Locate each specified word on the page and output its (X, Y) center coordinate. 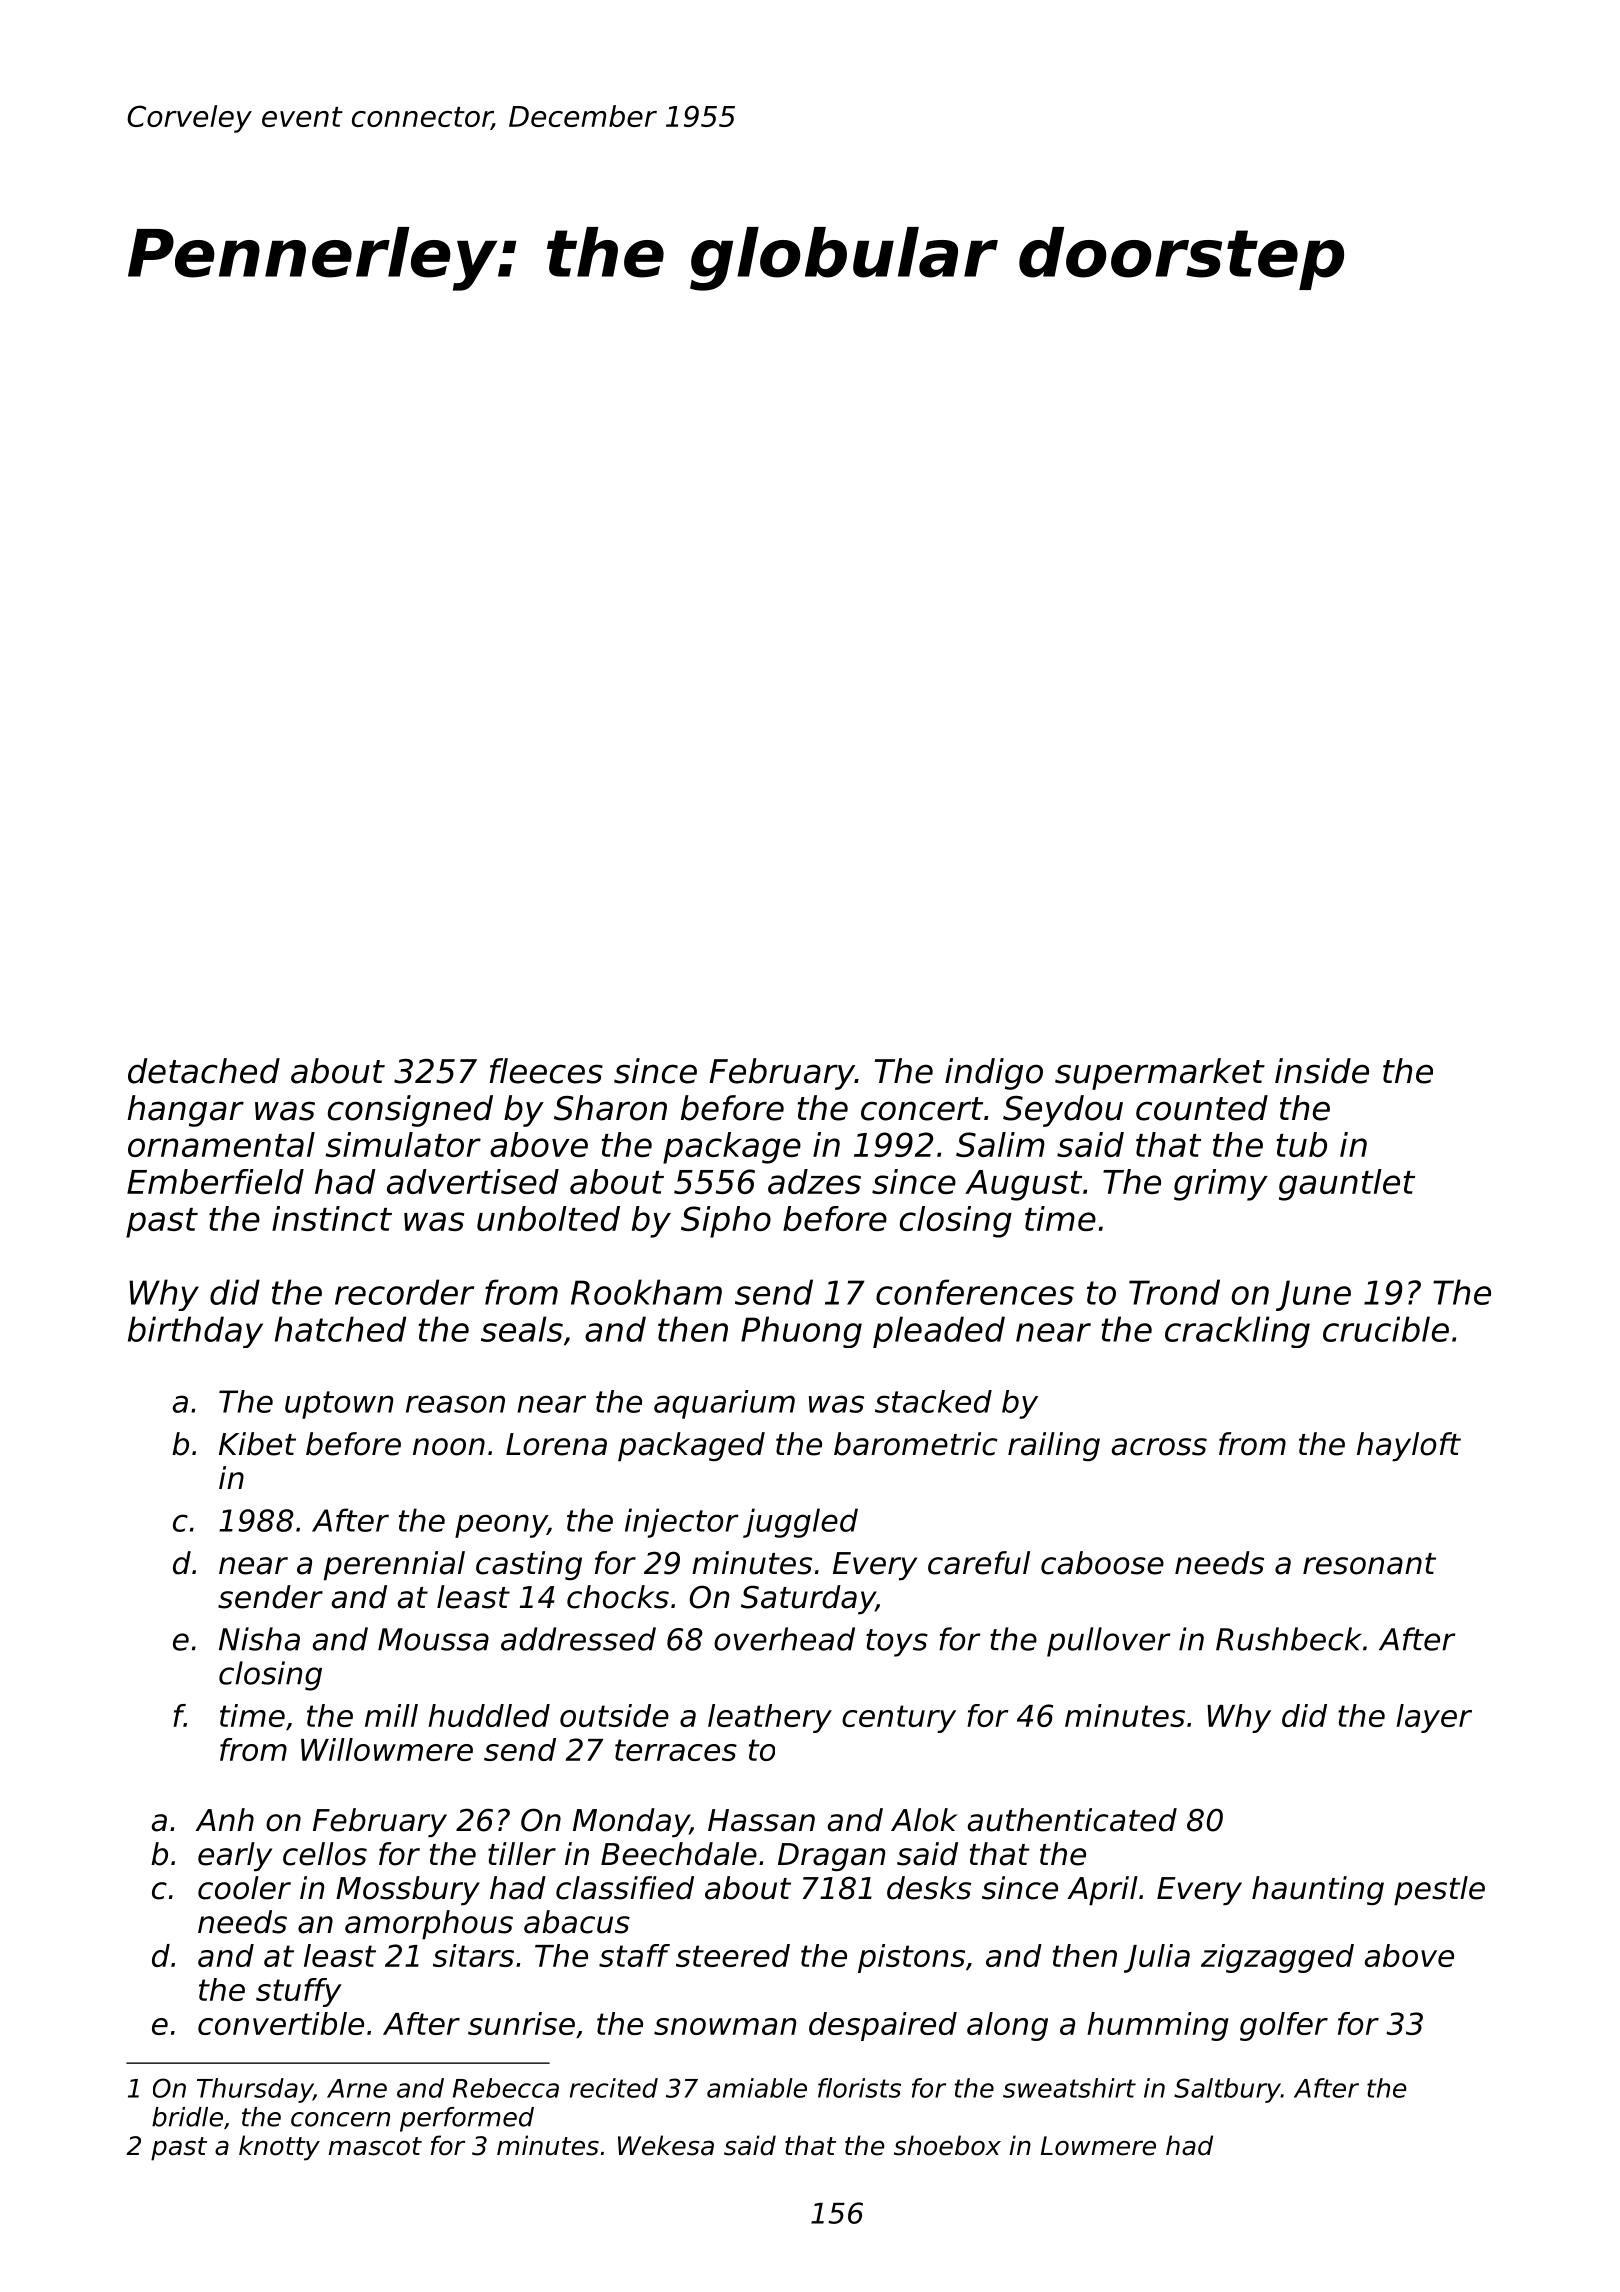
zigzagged (1277, 1958)
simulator (403, 1144)
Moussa (433, 1639)
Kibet (257, 1444)
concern (340, 2119)
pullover (1108, 1642)
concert (922, 1109)
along (1007, 2026)
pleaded (939, 1332)
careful (979, 1563)
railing (1054, 1446)
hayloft (1409, 1447)
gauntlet (1347, 1185)
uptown (339, 1405)
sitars (473, 1955)
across (1159, 1447)
